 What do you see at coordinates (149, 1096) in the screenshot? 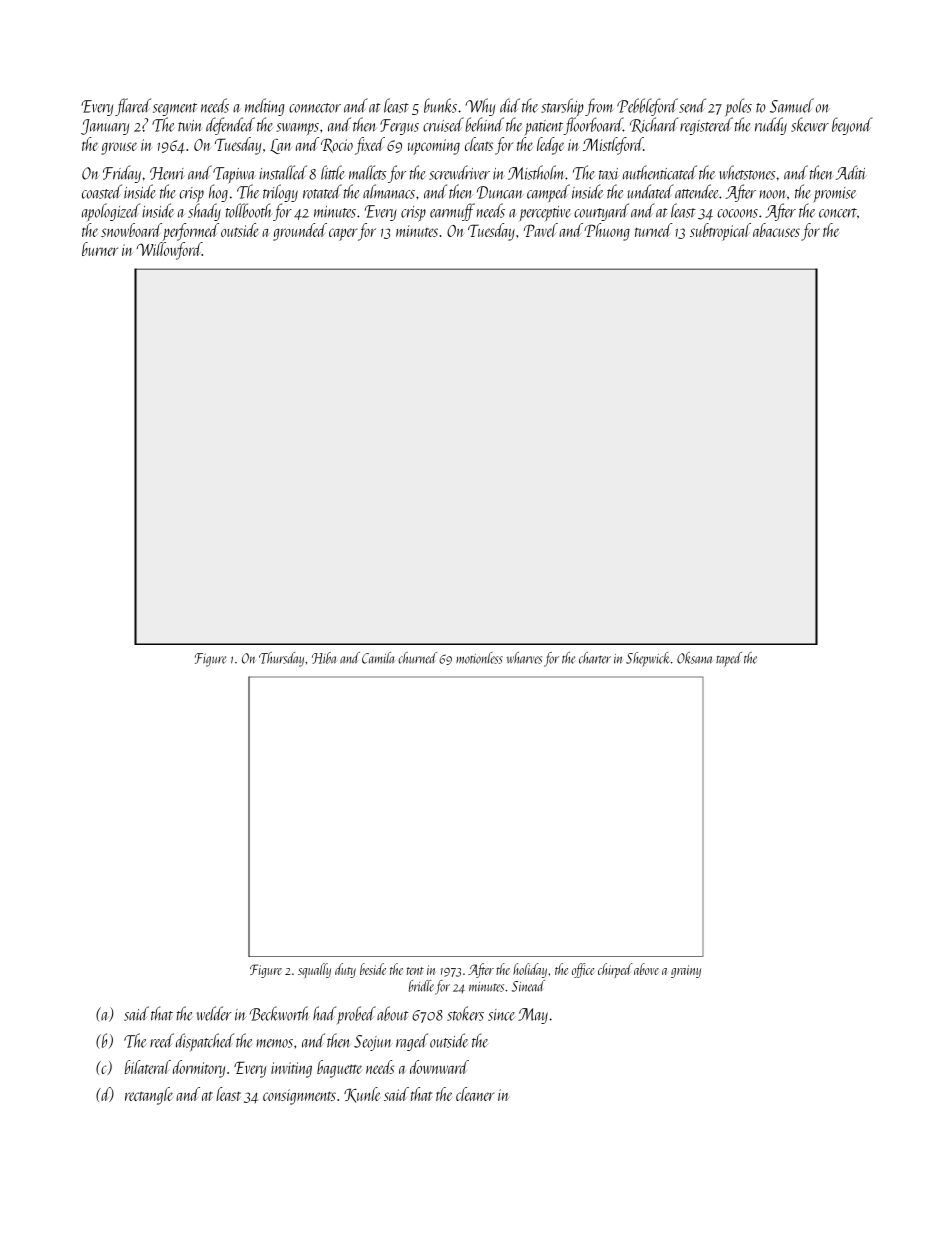
I see `rectangle` at bounding box center [149, 1096].
